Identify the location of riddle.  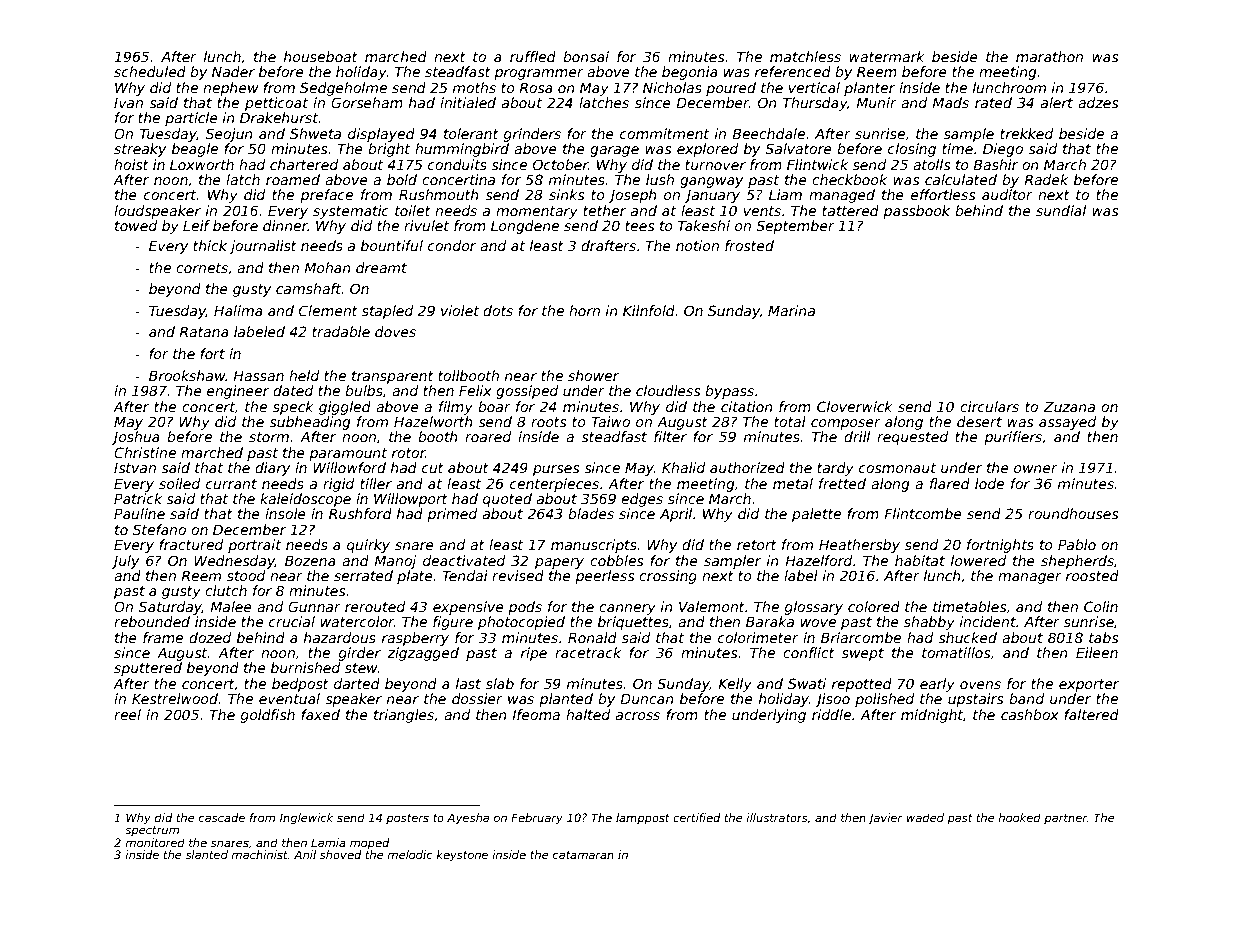
(831, 714).
